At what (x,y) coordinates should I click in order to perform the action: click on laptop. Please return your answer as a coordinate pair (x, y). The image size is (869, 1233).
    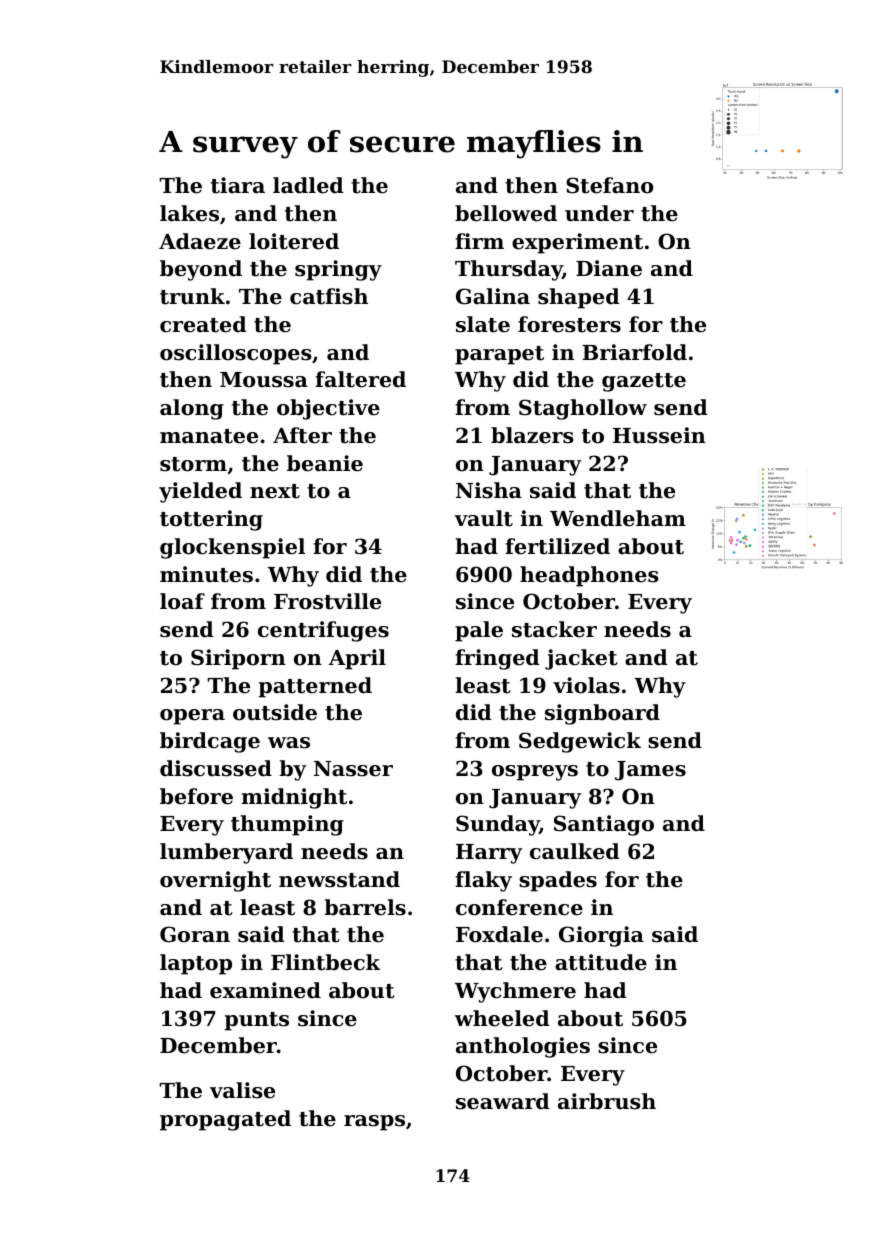
    Looking at the image, I should click on (196, 964).
